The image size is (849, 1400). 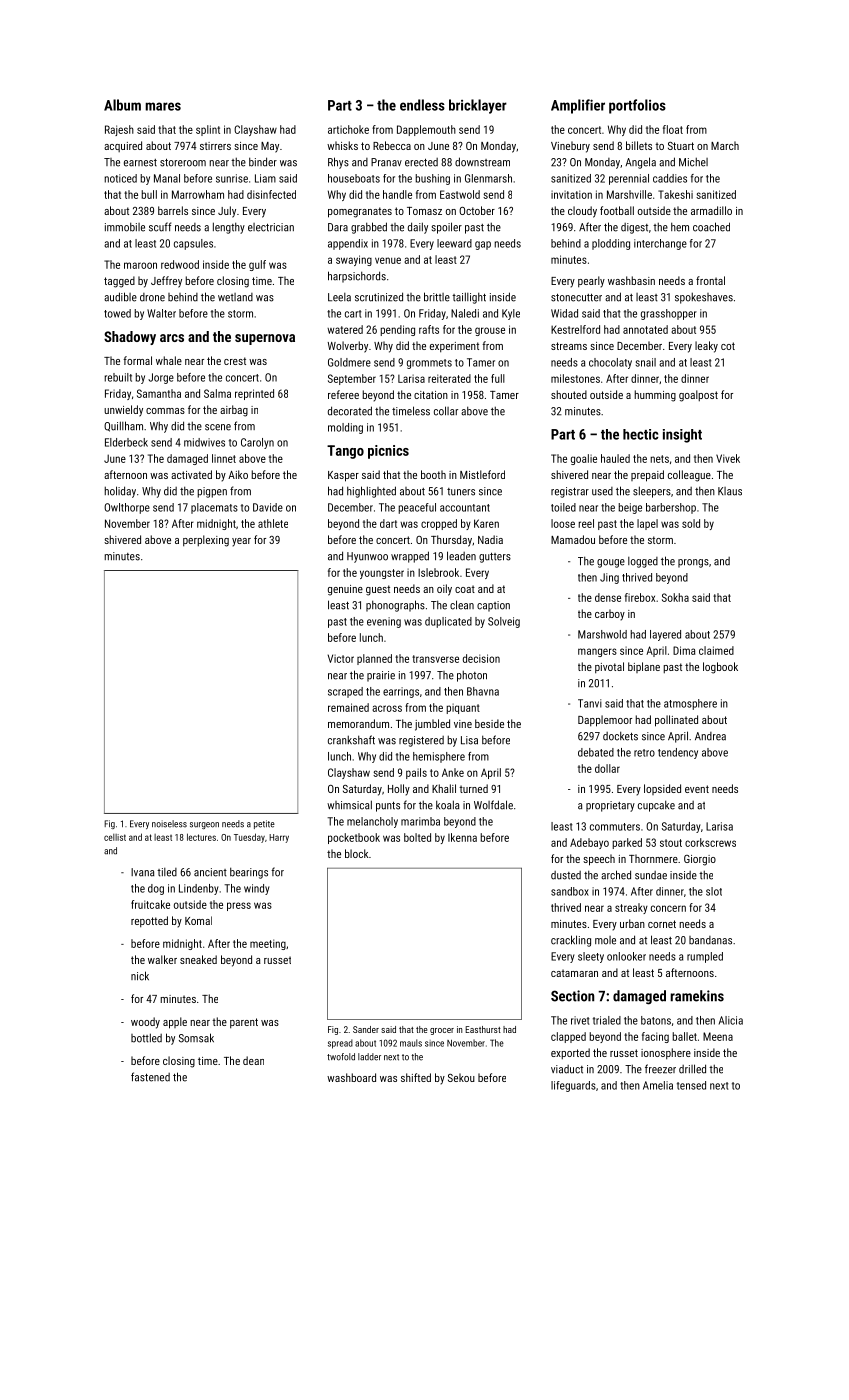 What do you see at coordinates (682, 436) in the screenshot?
I see `insight` at bounding box center [682, 436].
